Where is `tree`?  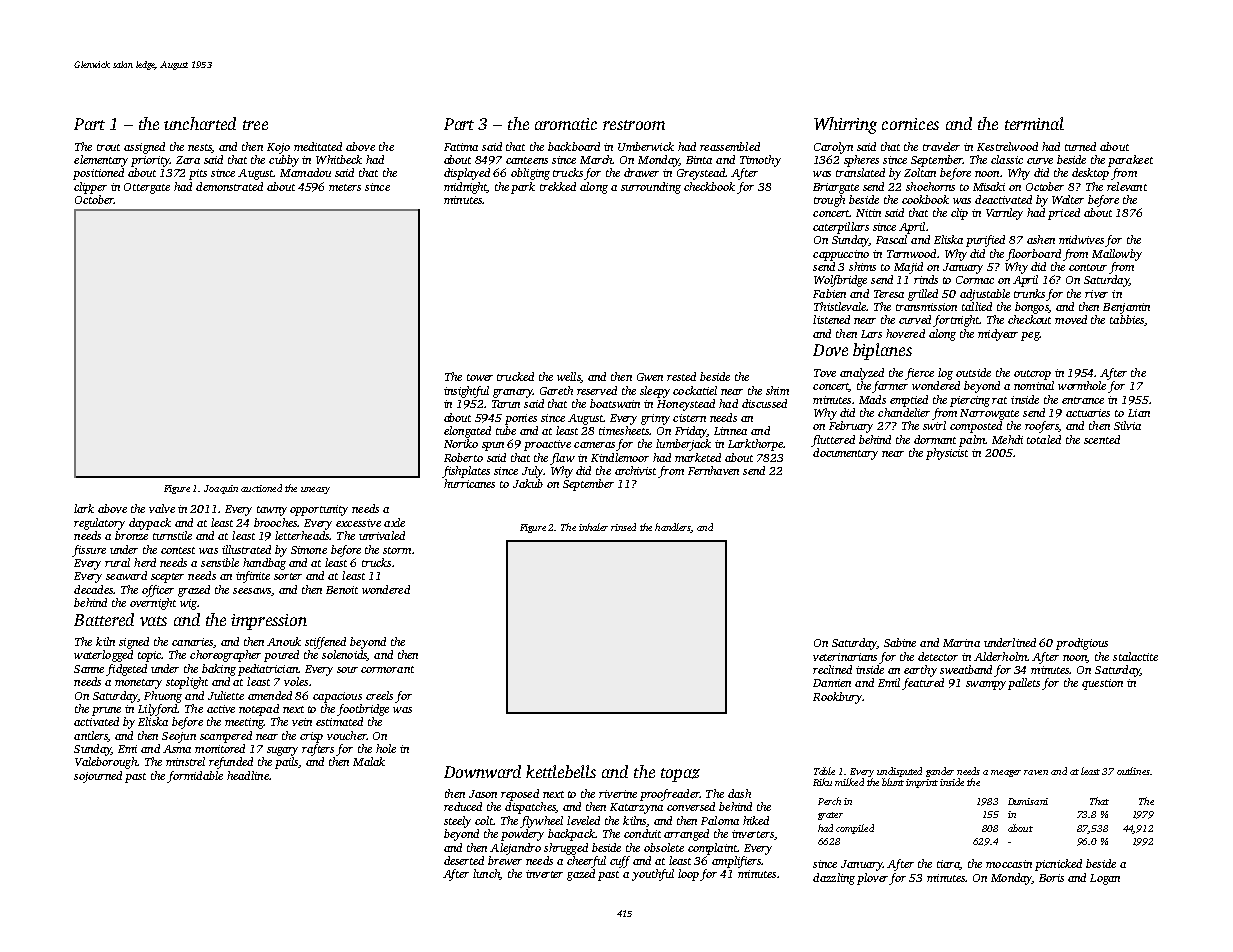 tree is located at coordinates (255, 125).
